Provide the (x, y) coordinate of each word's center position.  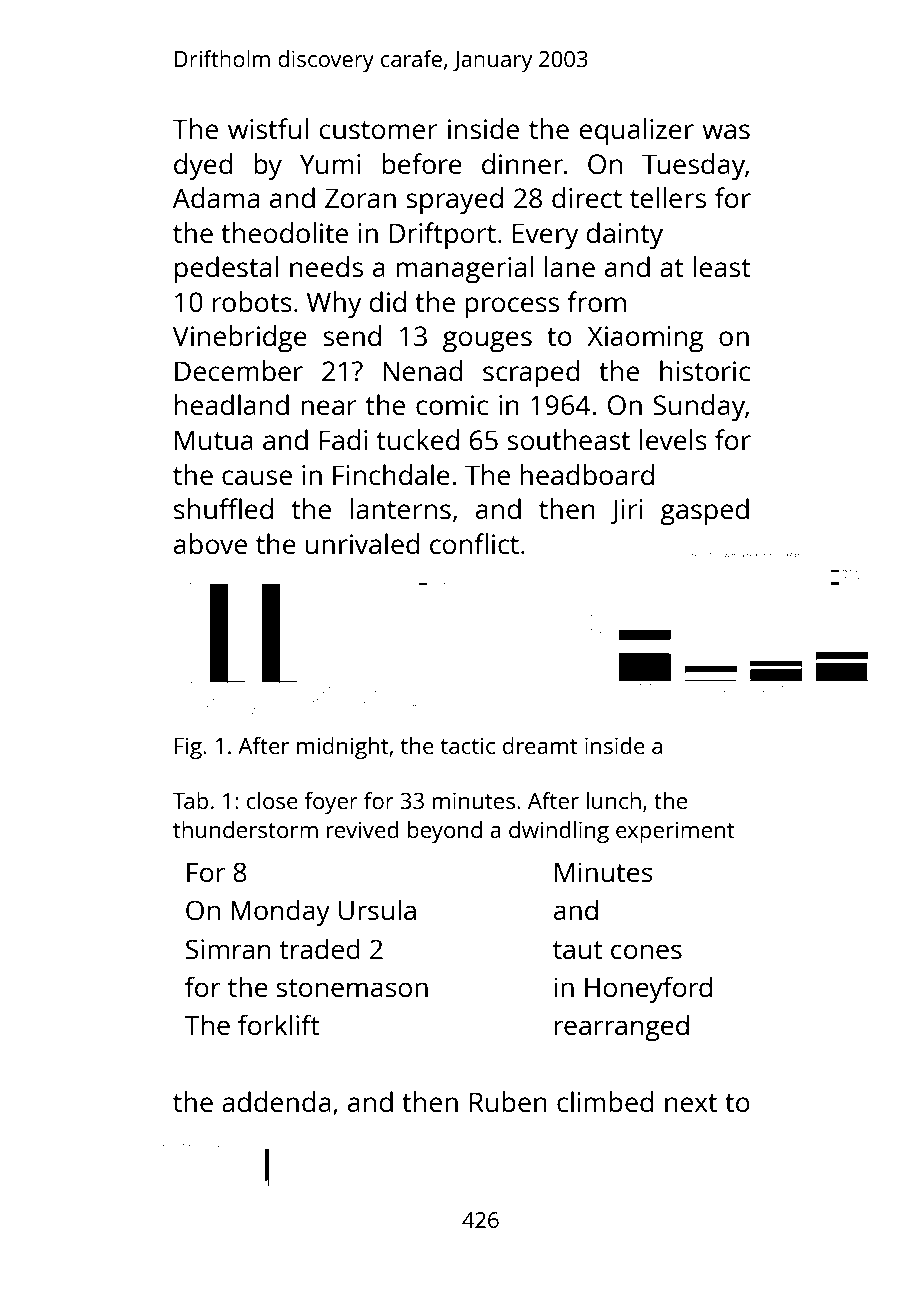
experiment (675, 832)
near (329, 407)
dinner (522, 163)
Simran (228, 949)
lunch (614, 800)
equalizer (637, 132)
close (272, 800)
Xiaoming (645, 339)
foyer (331, 803)
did (388, 301)
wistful (268, 128)
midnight (342, 748)
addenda (276, 1101)
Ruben (508, 1101)
